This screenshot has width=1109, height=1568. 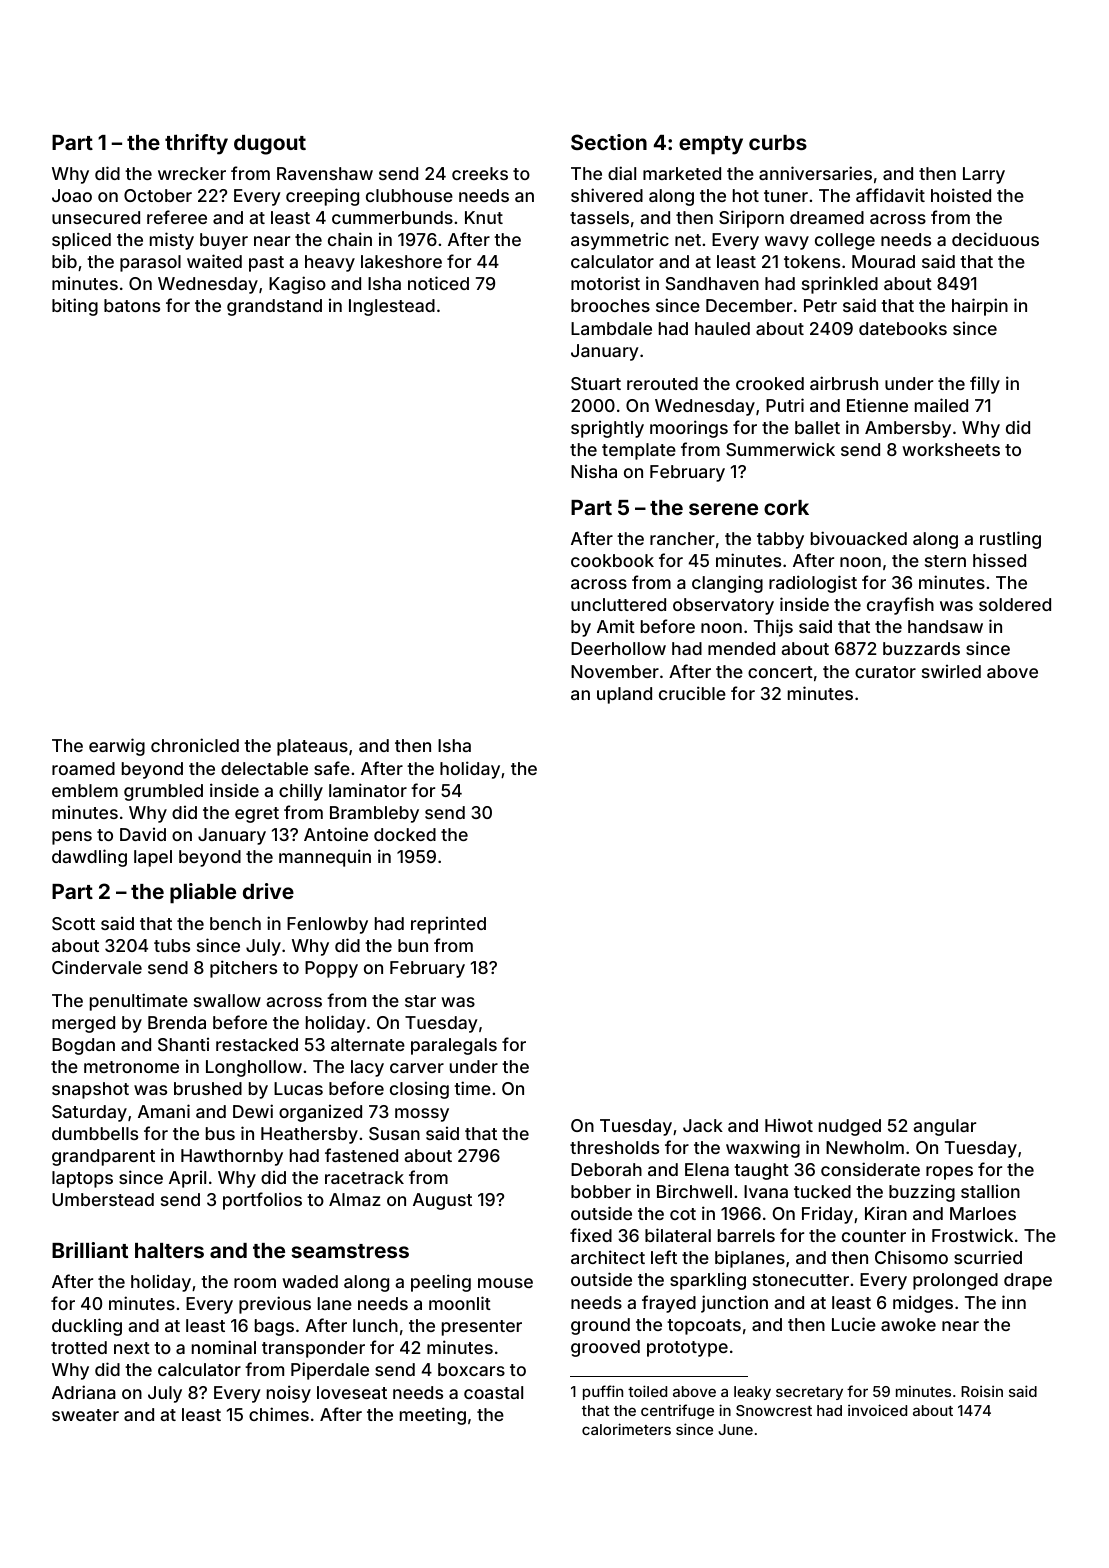 I want to click on biting, so click(x=75, y=307).
